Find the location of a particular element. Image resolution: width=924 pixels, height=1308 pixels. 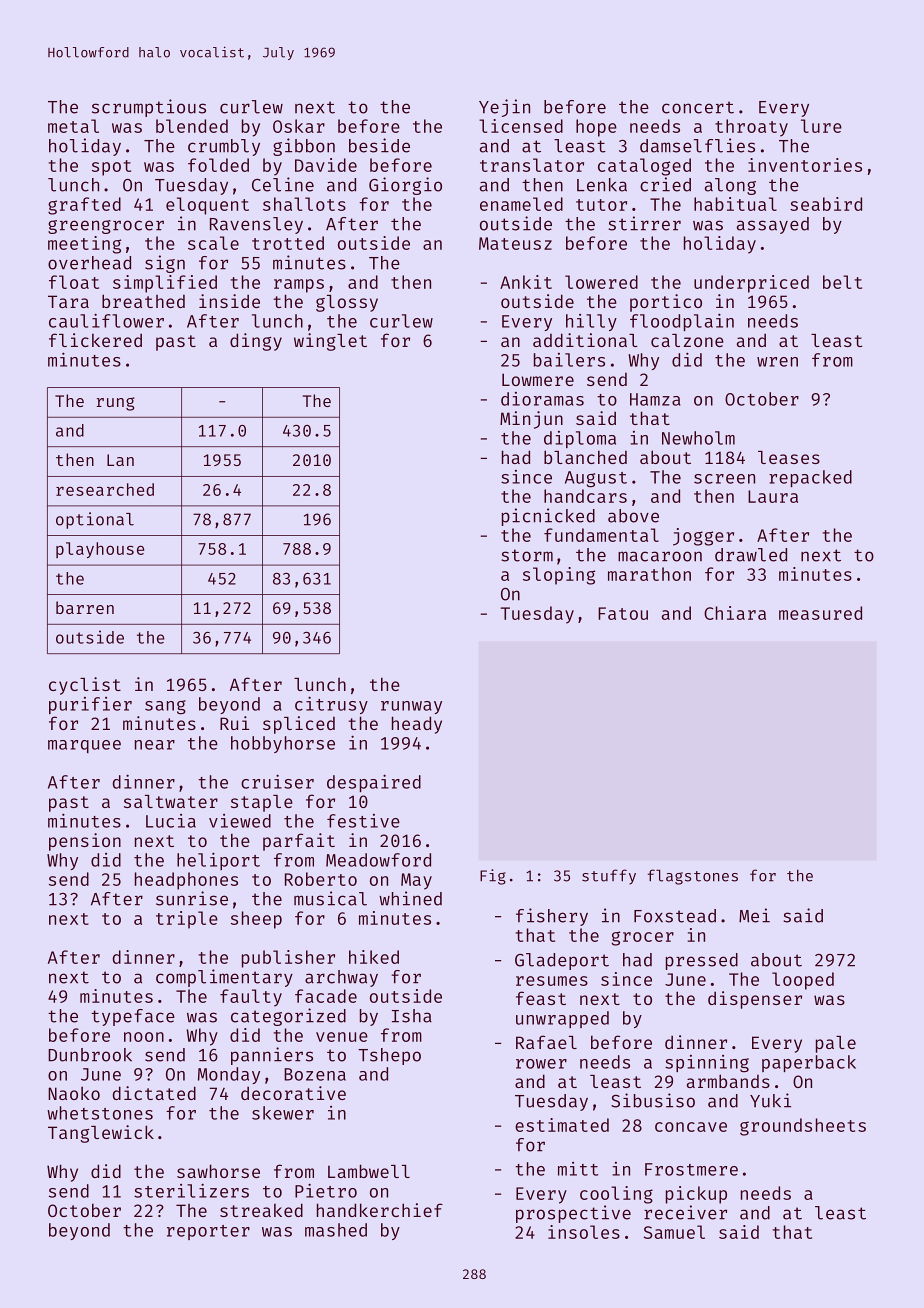

damselflies is located at coordinates (697, 145).
